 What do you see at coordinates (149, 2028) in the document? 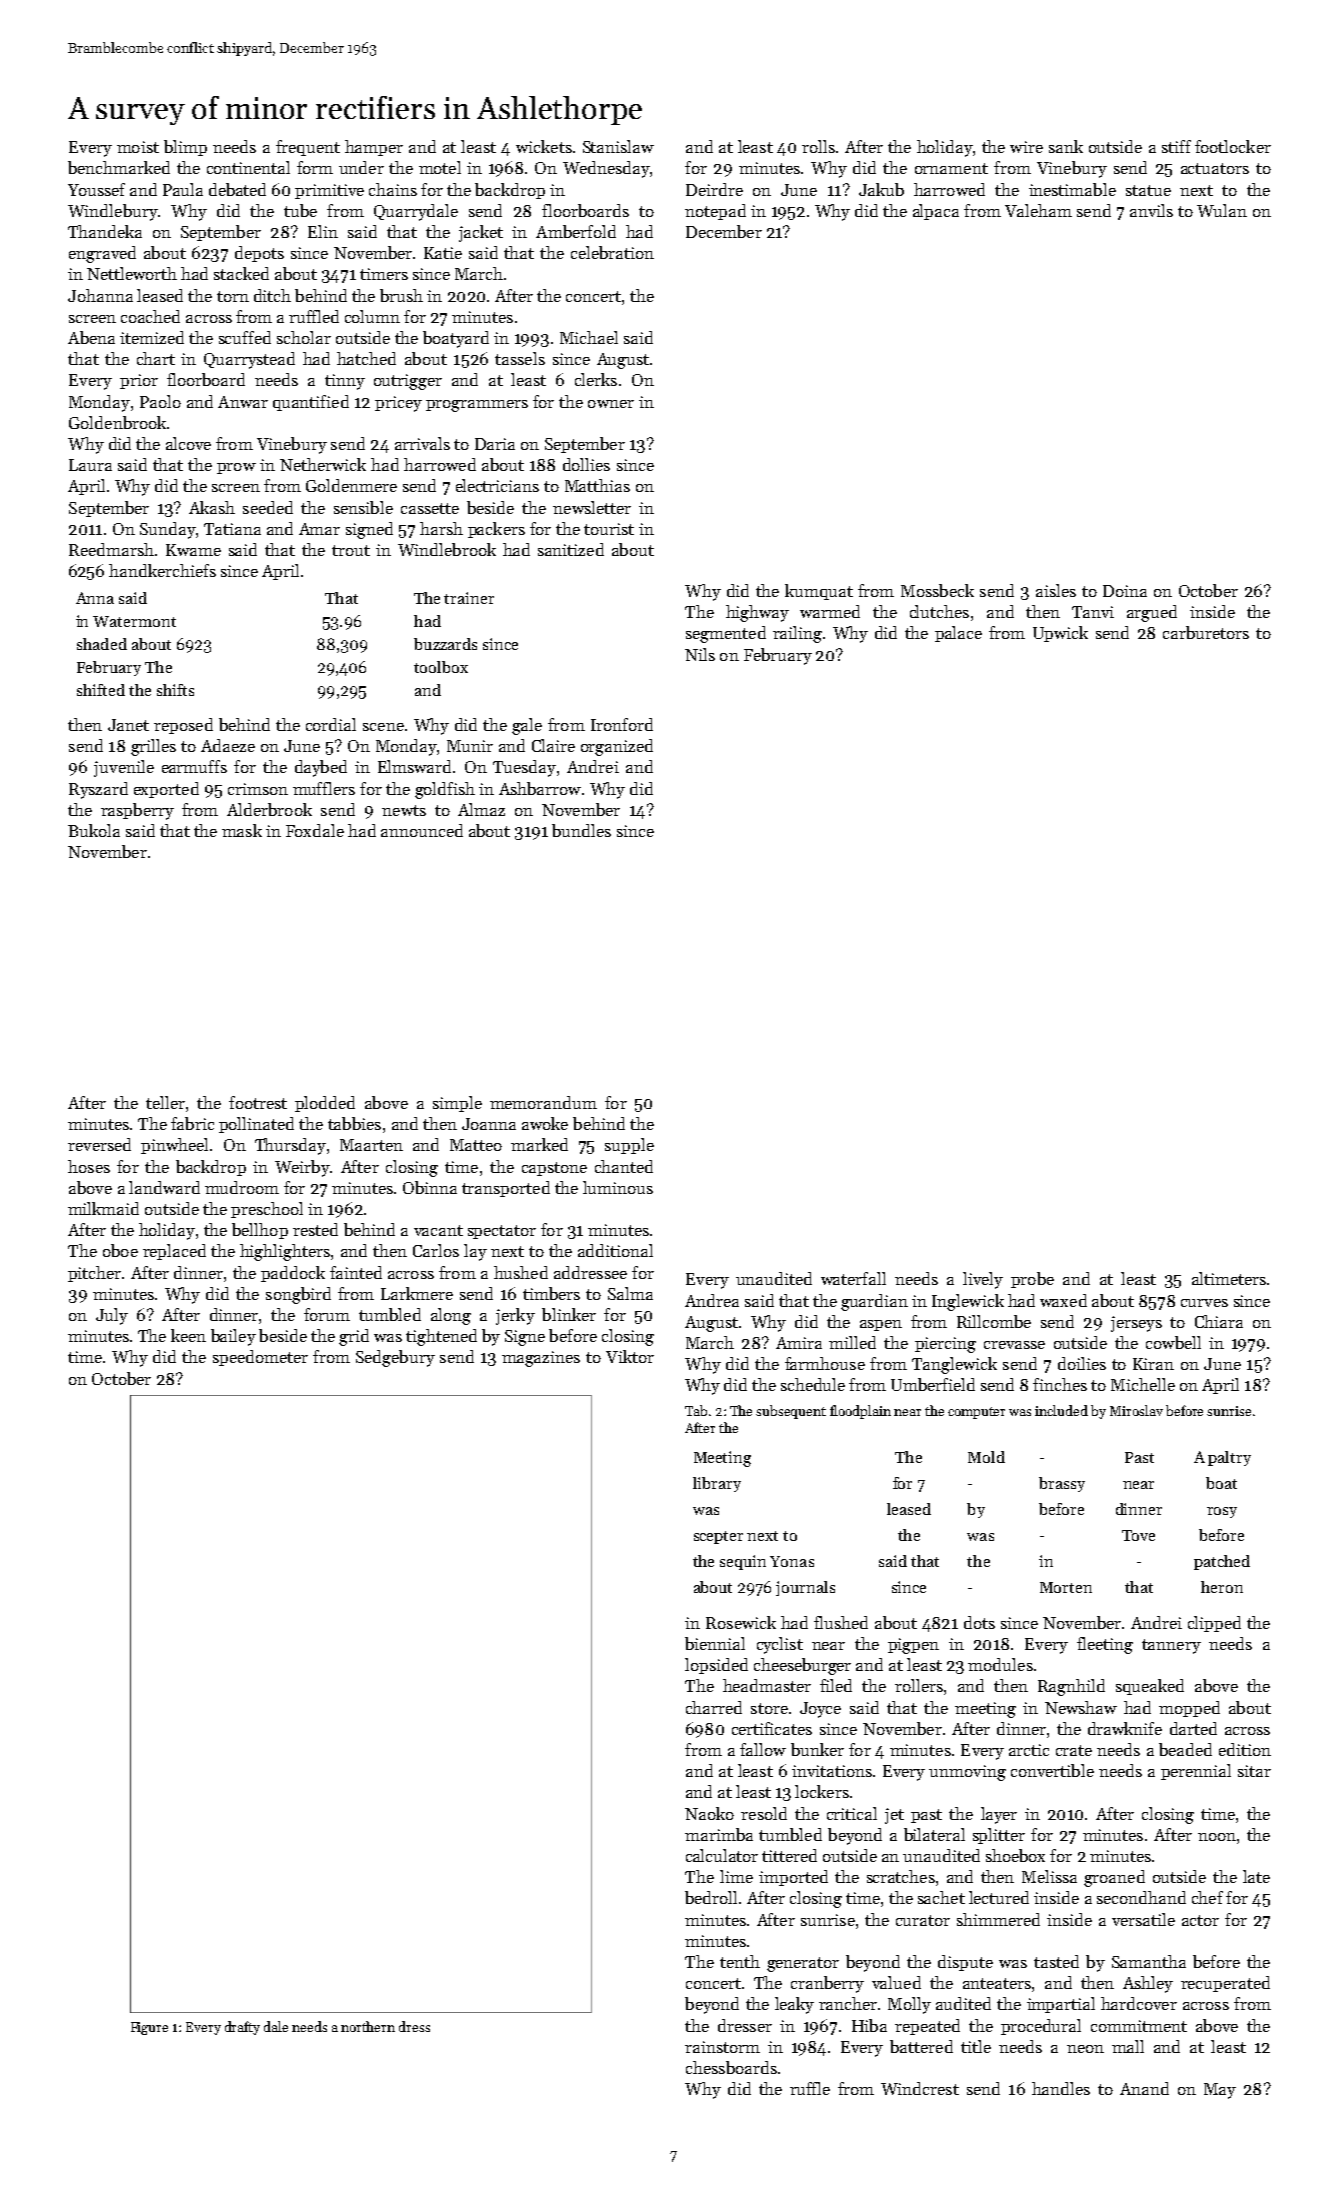
I see `Figure` at bounding box center [149, 2028].
